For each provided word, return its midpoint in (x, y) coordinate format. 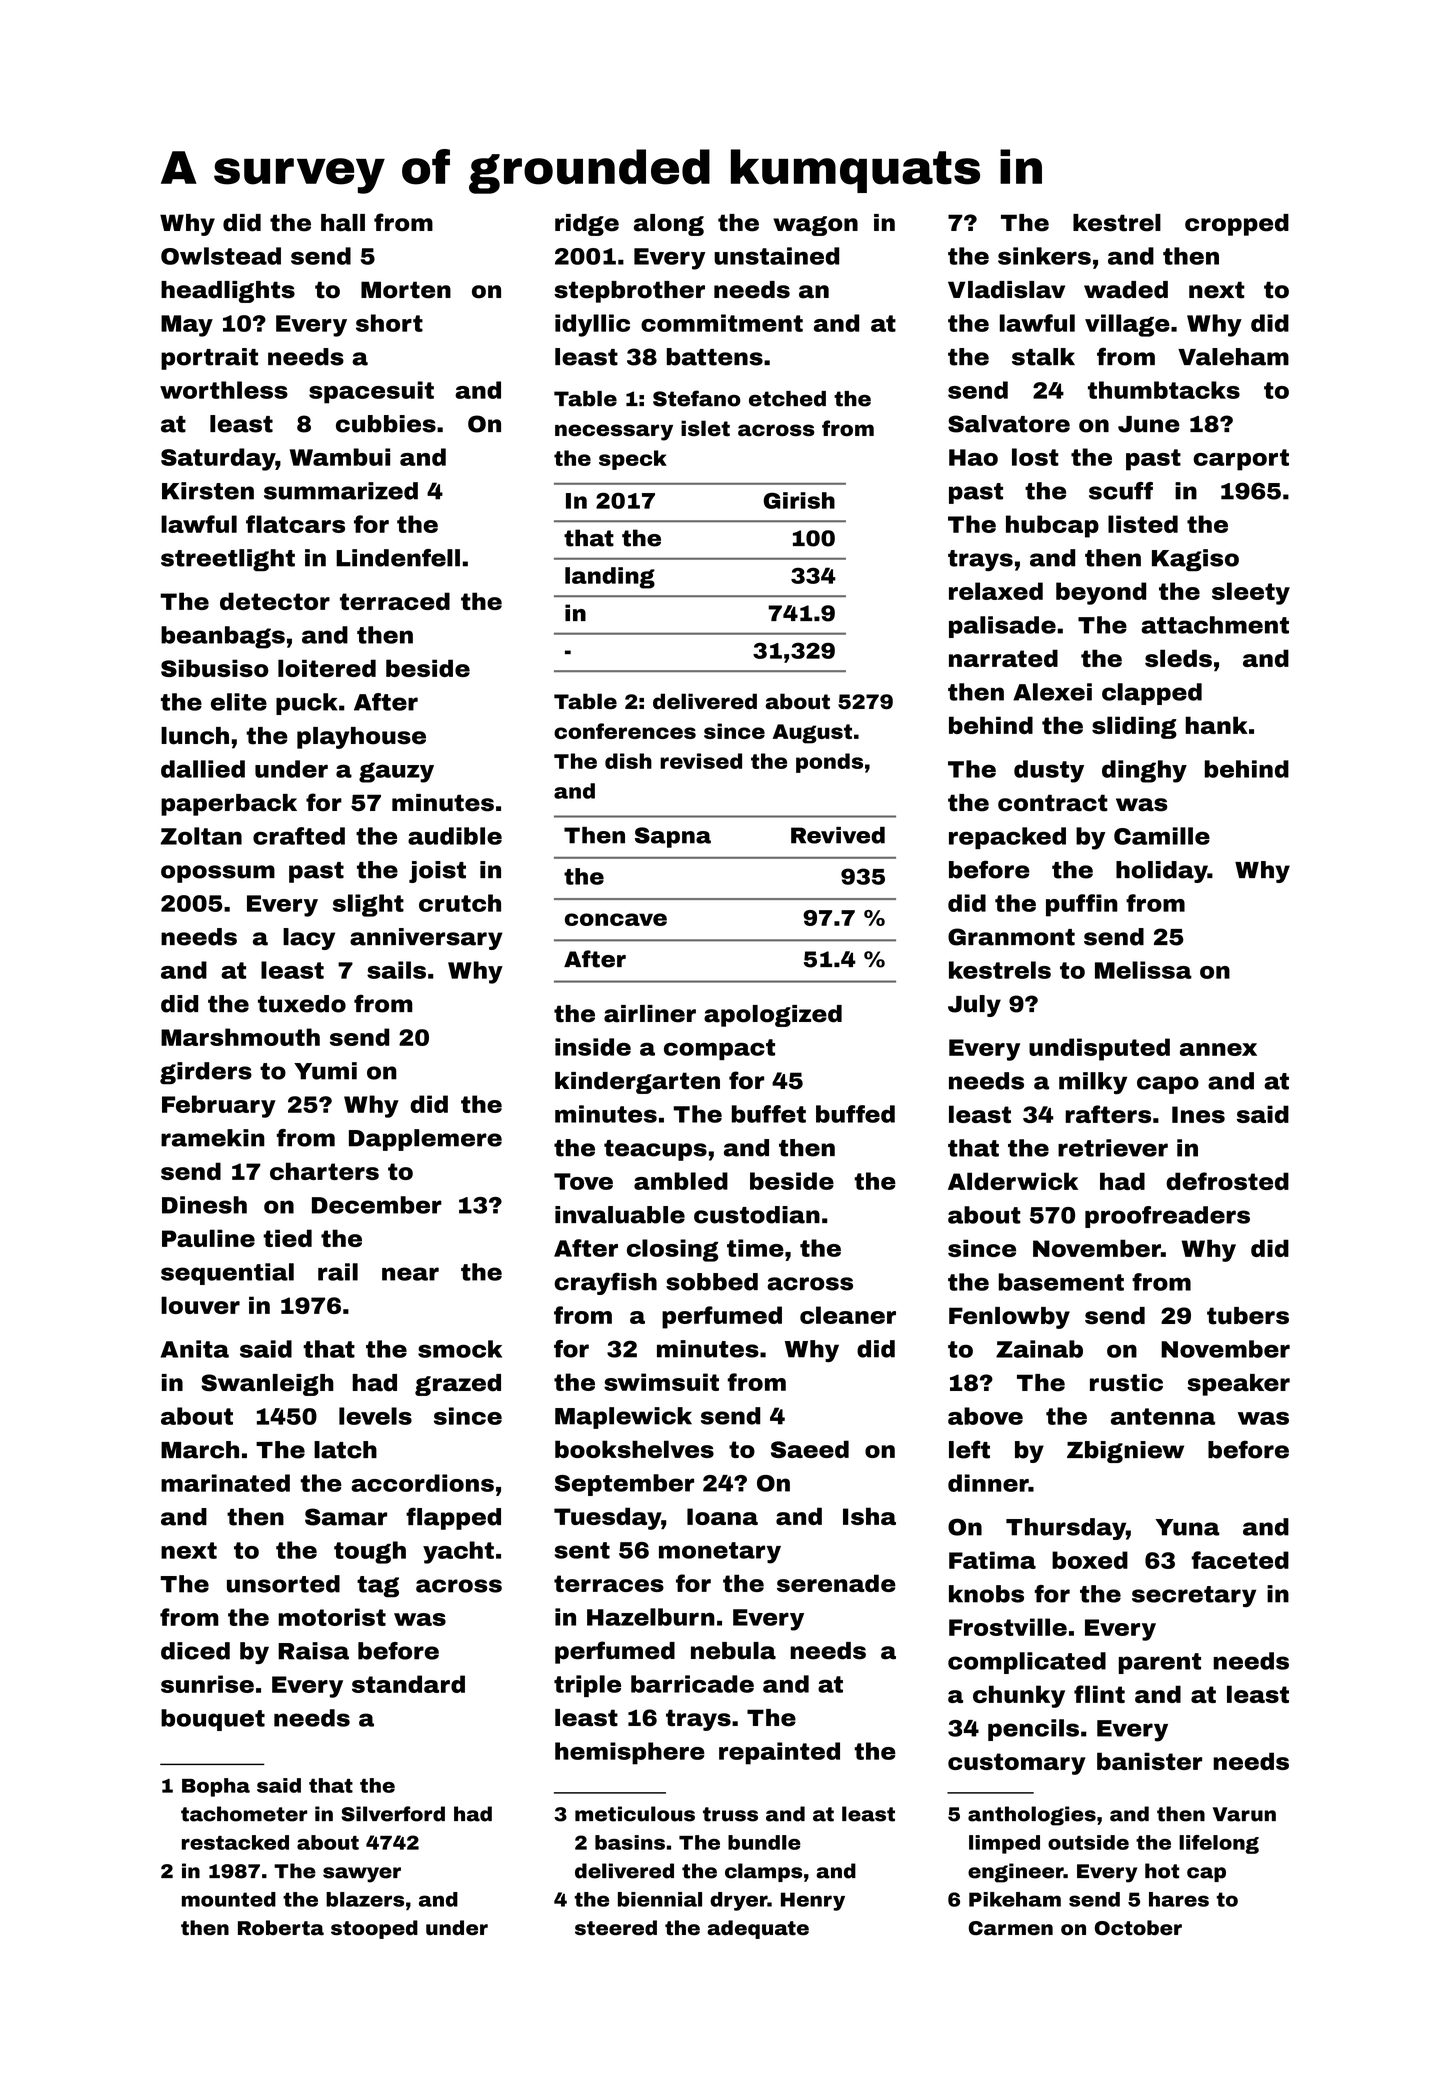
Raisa (313, 1651)
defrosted (1227, 1181)
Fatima (992, 1560)
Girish (799, 500)
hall (343, 223)
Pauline (208, 1238)
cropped (1237, 225)
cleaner (848, 1315)
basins (630, 1842)
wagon (815, 226)
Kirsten (208, 491)
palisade (1002, 627)
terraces (609, 1583)
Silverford (393, 1814)
